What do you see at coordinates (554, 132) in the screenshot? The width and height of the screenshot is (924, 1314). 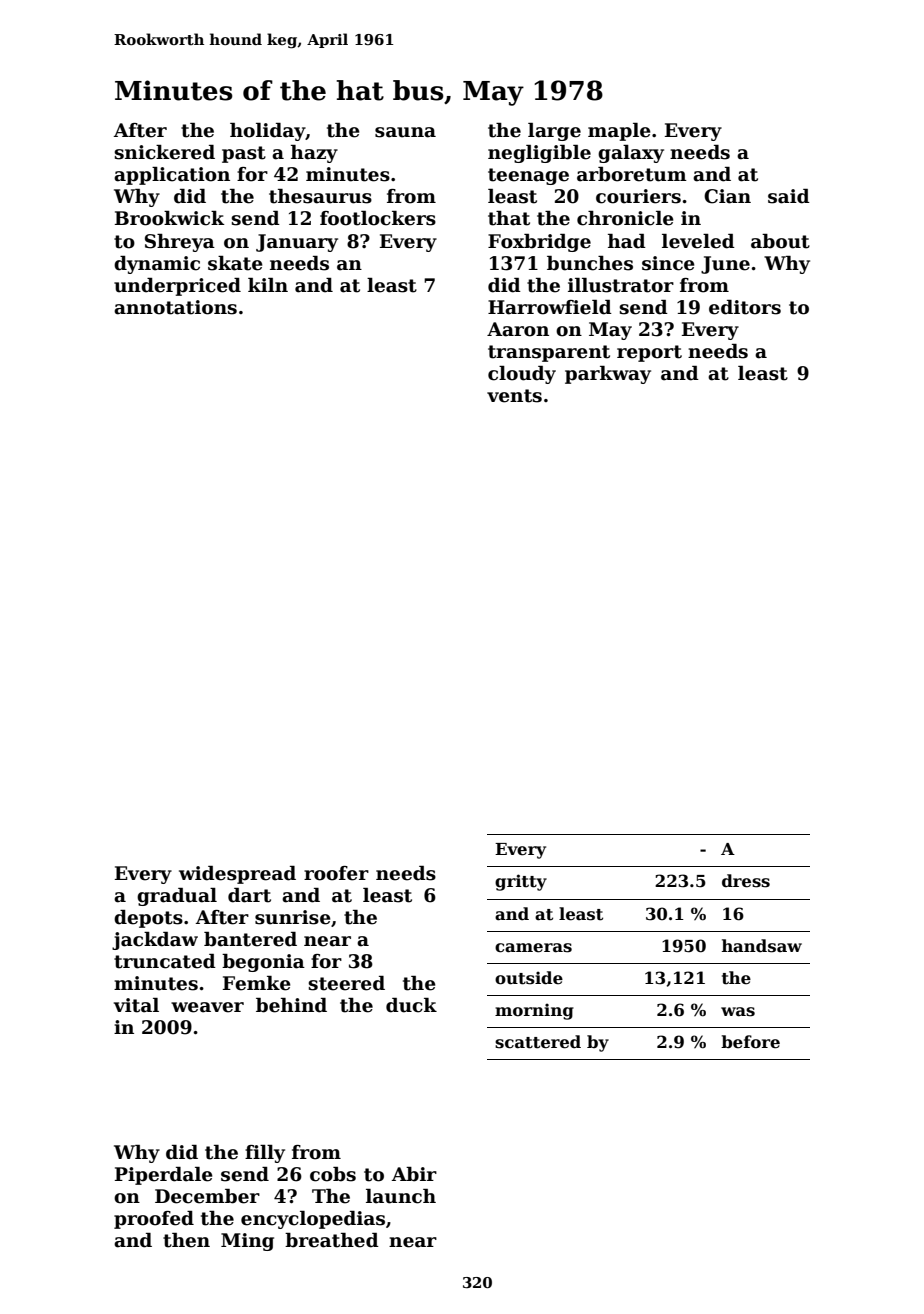 I see `large` at bounding box center [554, 132].
